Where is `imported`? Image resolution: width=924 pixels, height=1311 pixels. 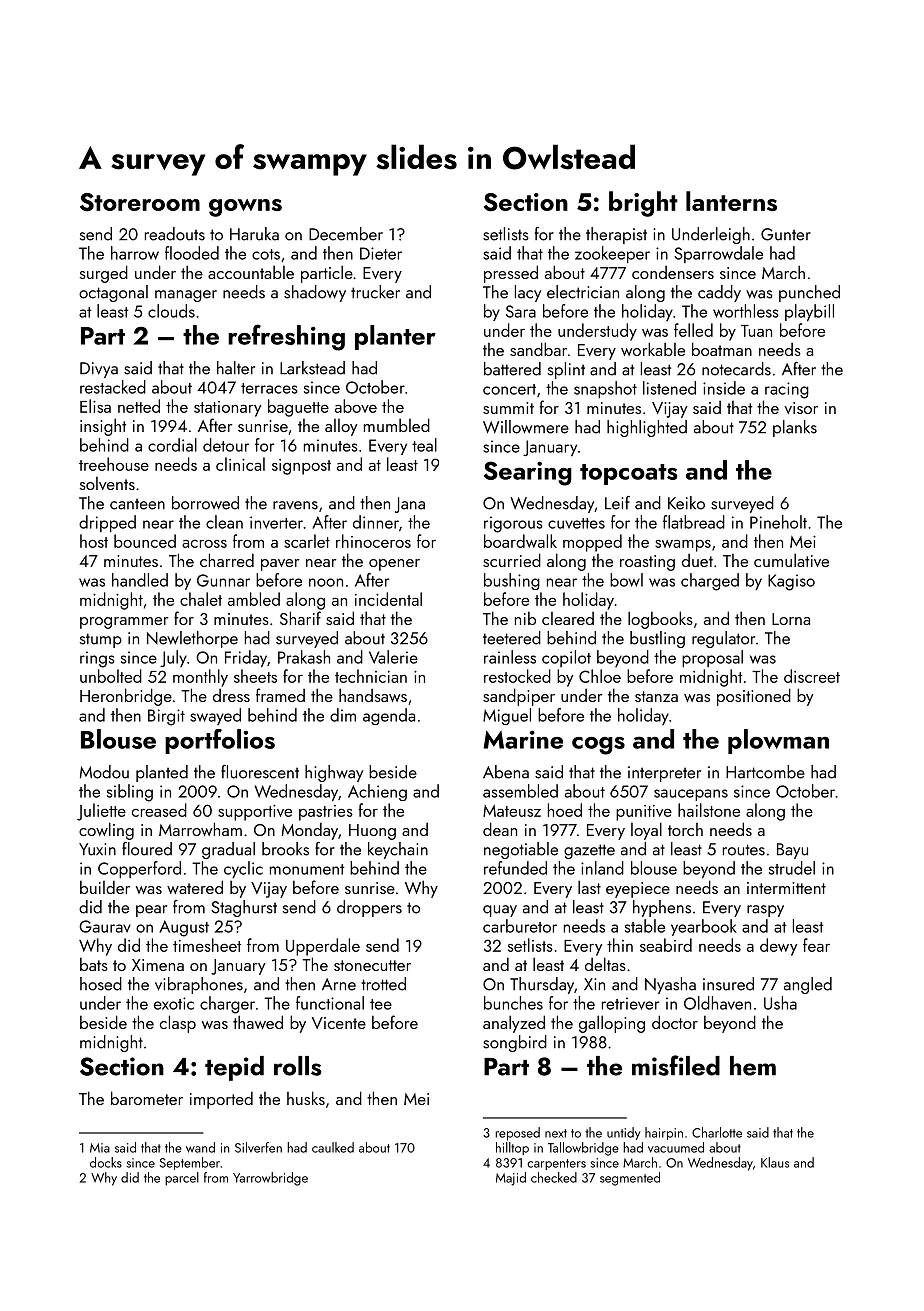
imported is located at coordinates (221, 1100).
